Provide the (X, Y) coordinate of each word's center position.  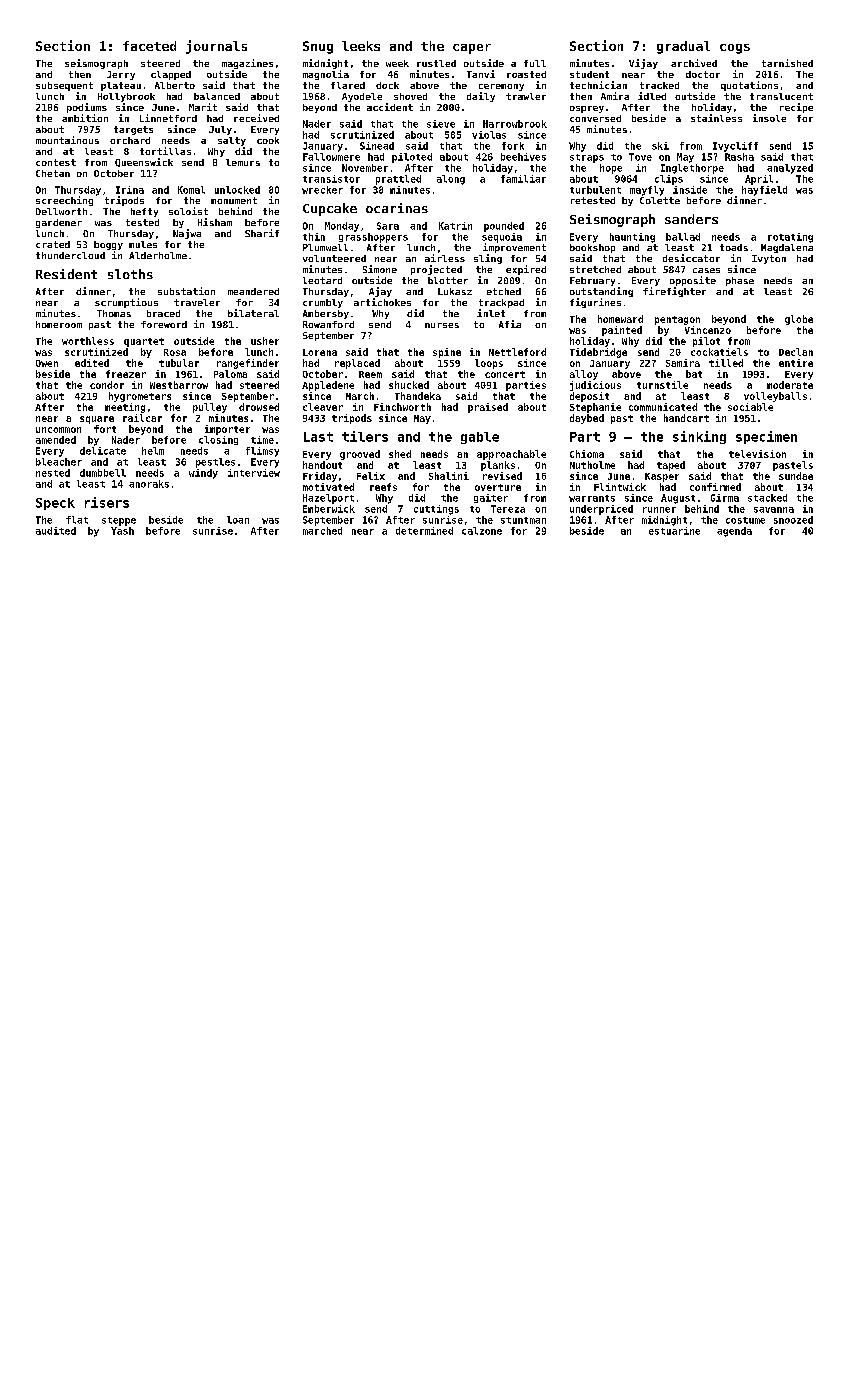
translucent (781, 96)
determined (424, 531)
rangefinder (248, 364)
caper (472, 49)
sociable (750, 407)
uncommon (58, 430)
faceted (149, 46)
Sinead (377, 146)
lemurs (243, 162)
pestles (215, 463)
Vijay (643, 64)
